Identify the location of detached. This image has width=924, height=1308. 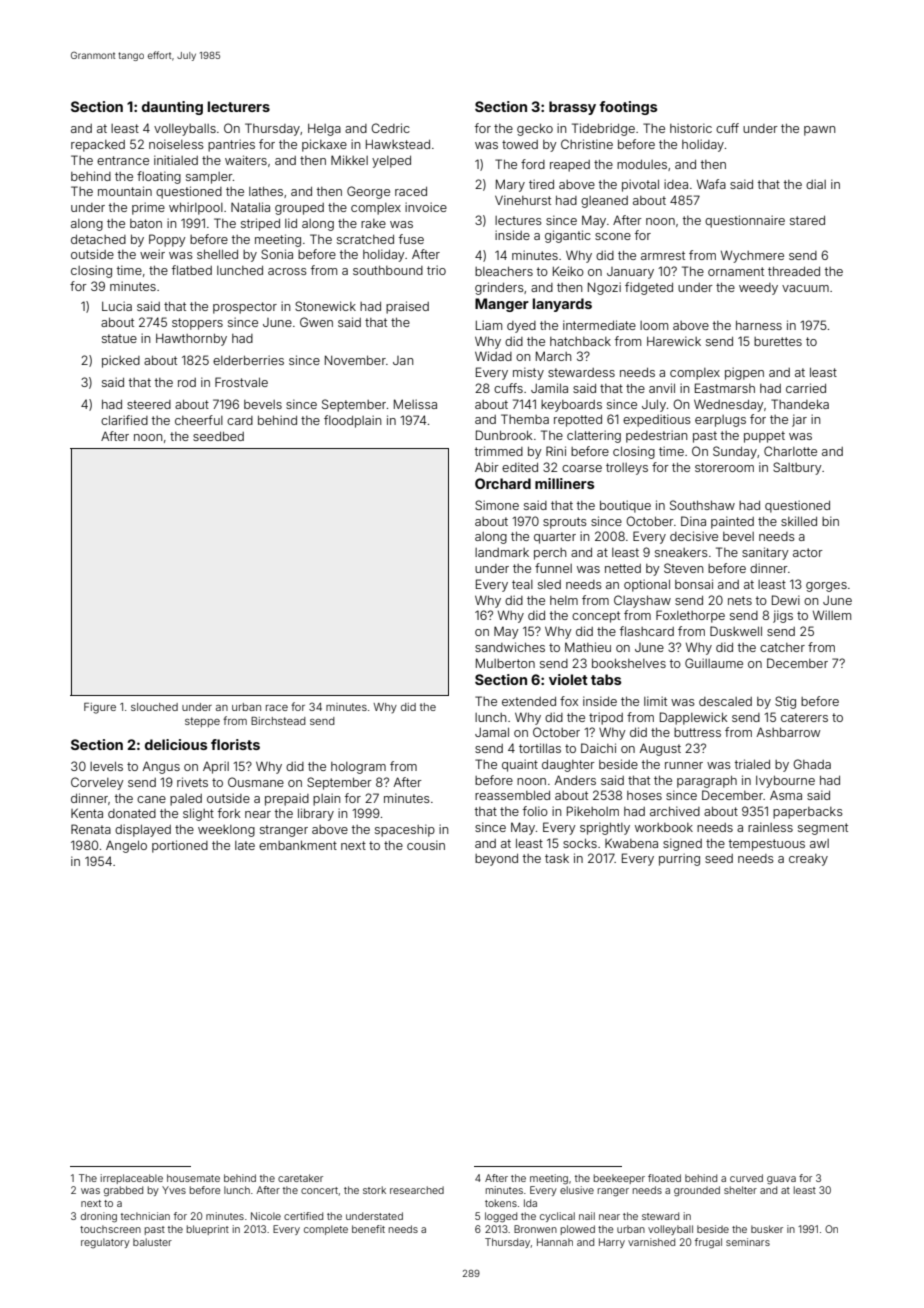
(98, 239).
